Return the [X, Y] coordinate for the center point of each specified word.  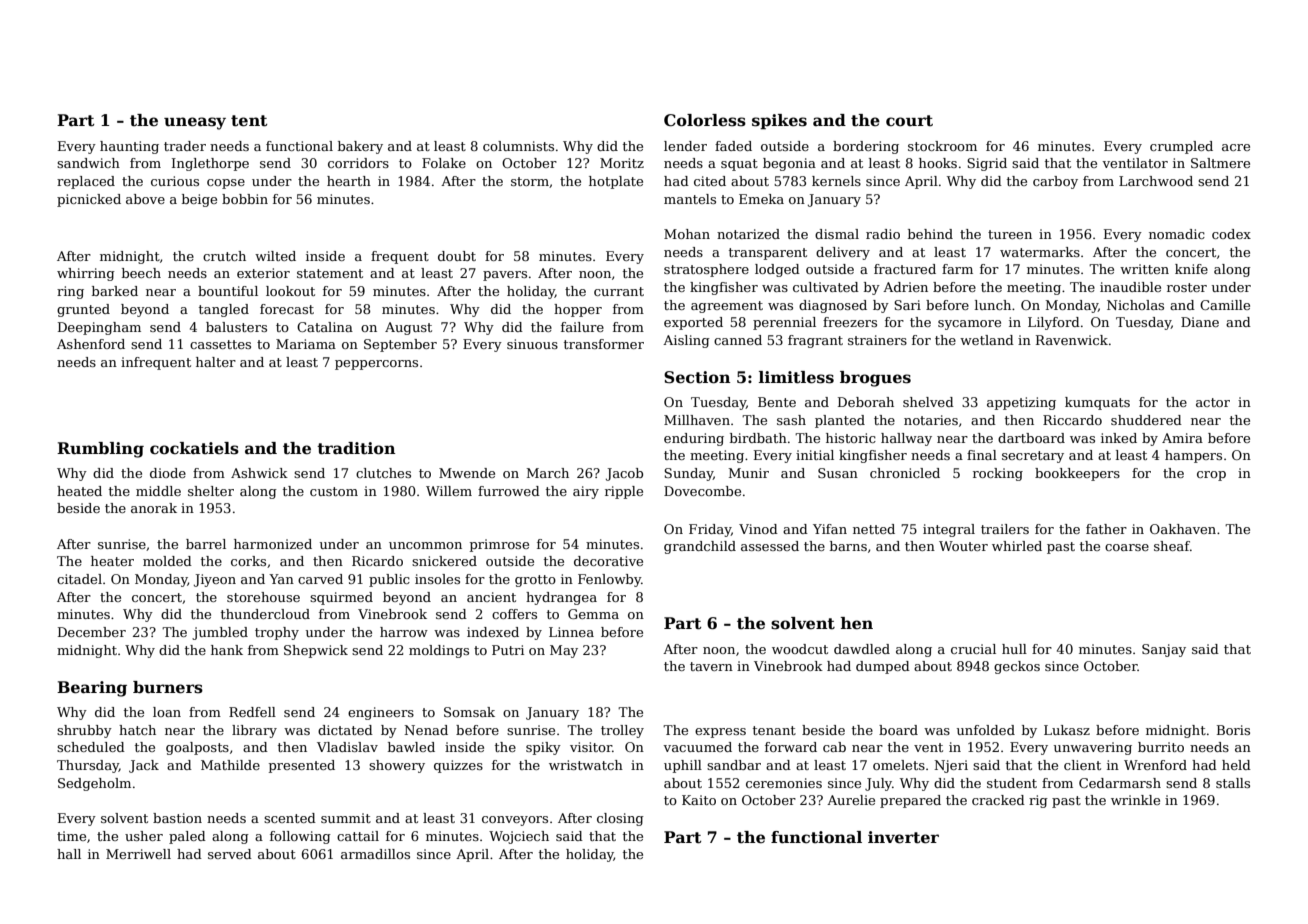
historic [851, 438]
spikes [779, 122]
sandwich [88, 163]
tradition [356, 448]
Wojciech [519, 837]
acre [1236, 147]
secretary [1033, 457]
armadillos [375, 854]
